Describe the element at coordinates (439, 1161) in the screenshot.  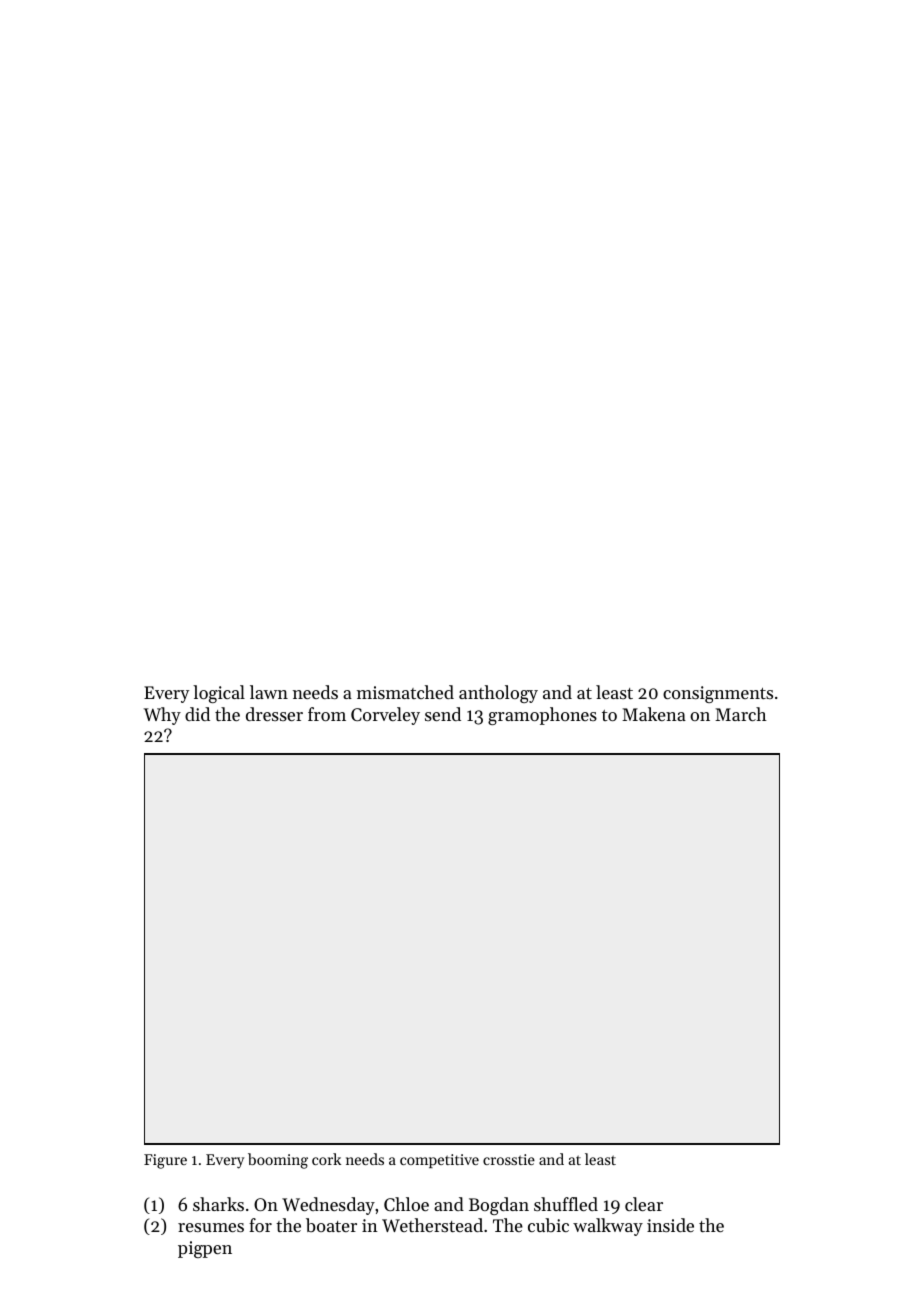
I see `competitive` at that location.
